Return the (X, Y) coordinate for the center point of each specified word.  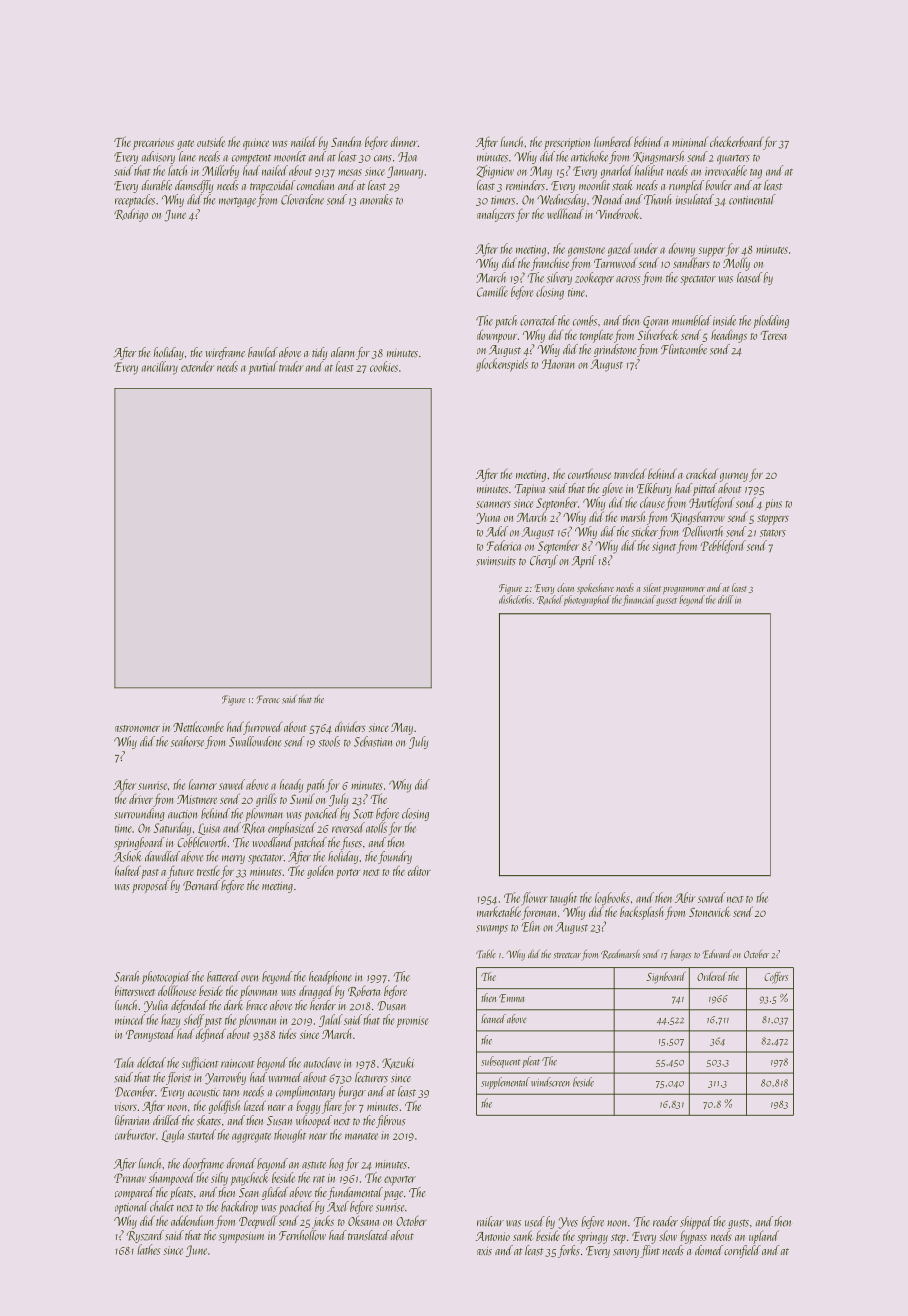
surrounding (139, 814)
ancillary (160, 368)
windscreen (550, 1082)
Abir (685, 897)
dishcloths (515, 599)
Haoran (558, 364)
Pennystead (151, 1035)
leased (749, 277)
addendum (192, 1220)
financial (638, 600)
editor (419, 870)
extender (197, 366)
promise (412, 1021)
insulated (695, 199)
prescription (567, 144)
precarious (153, 144)
